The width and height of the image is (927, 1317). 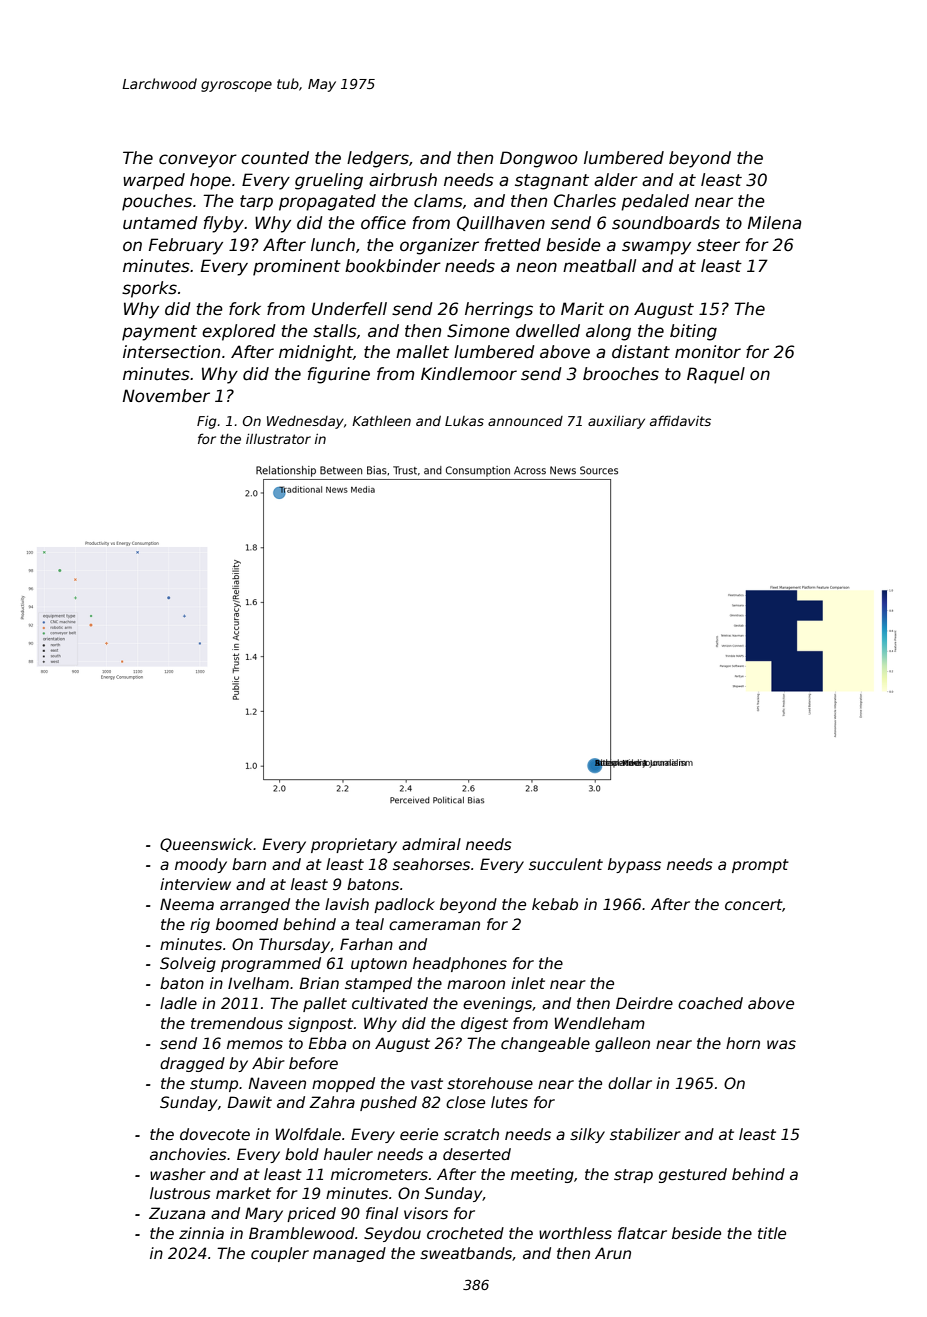 I want to click on meeting, so click(x=542, y=1175).
